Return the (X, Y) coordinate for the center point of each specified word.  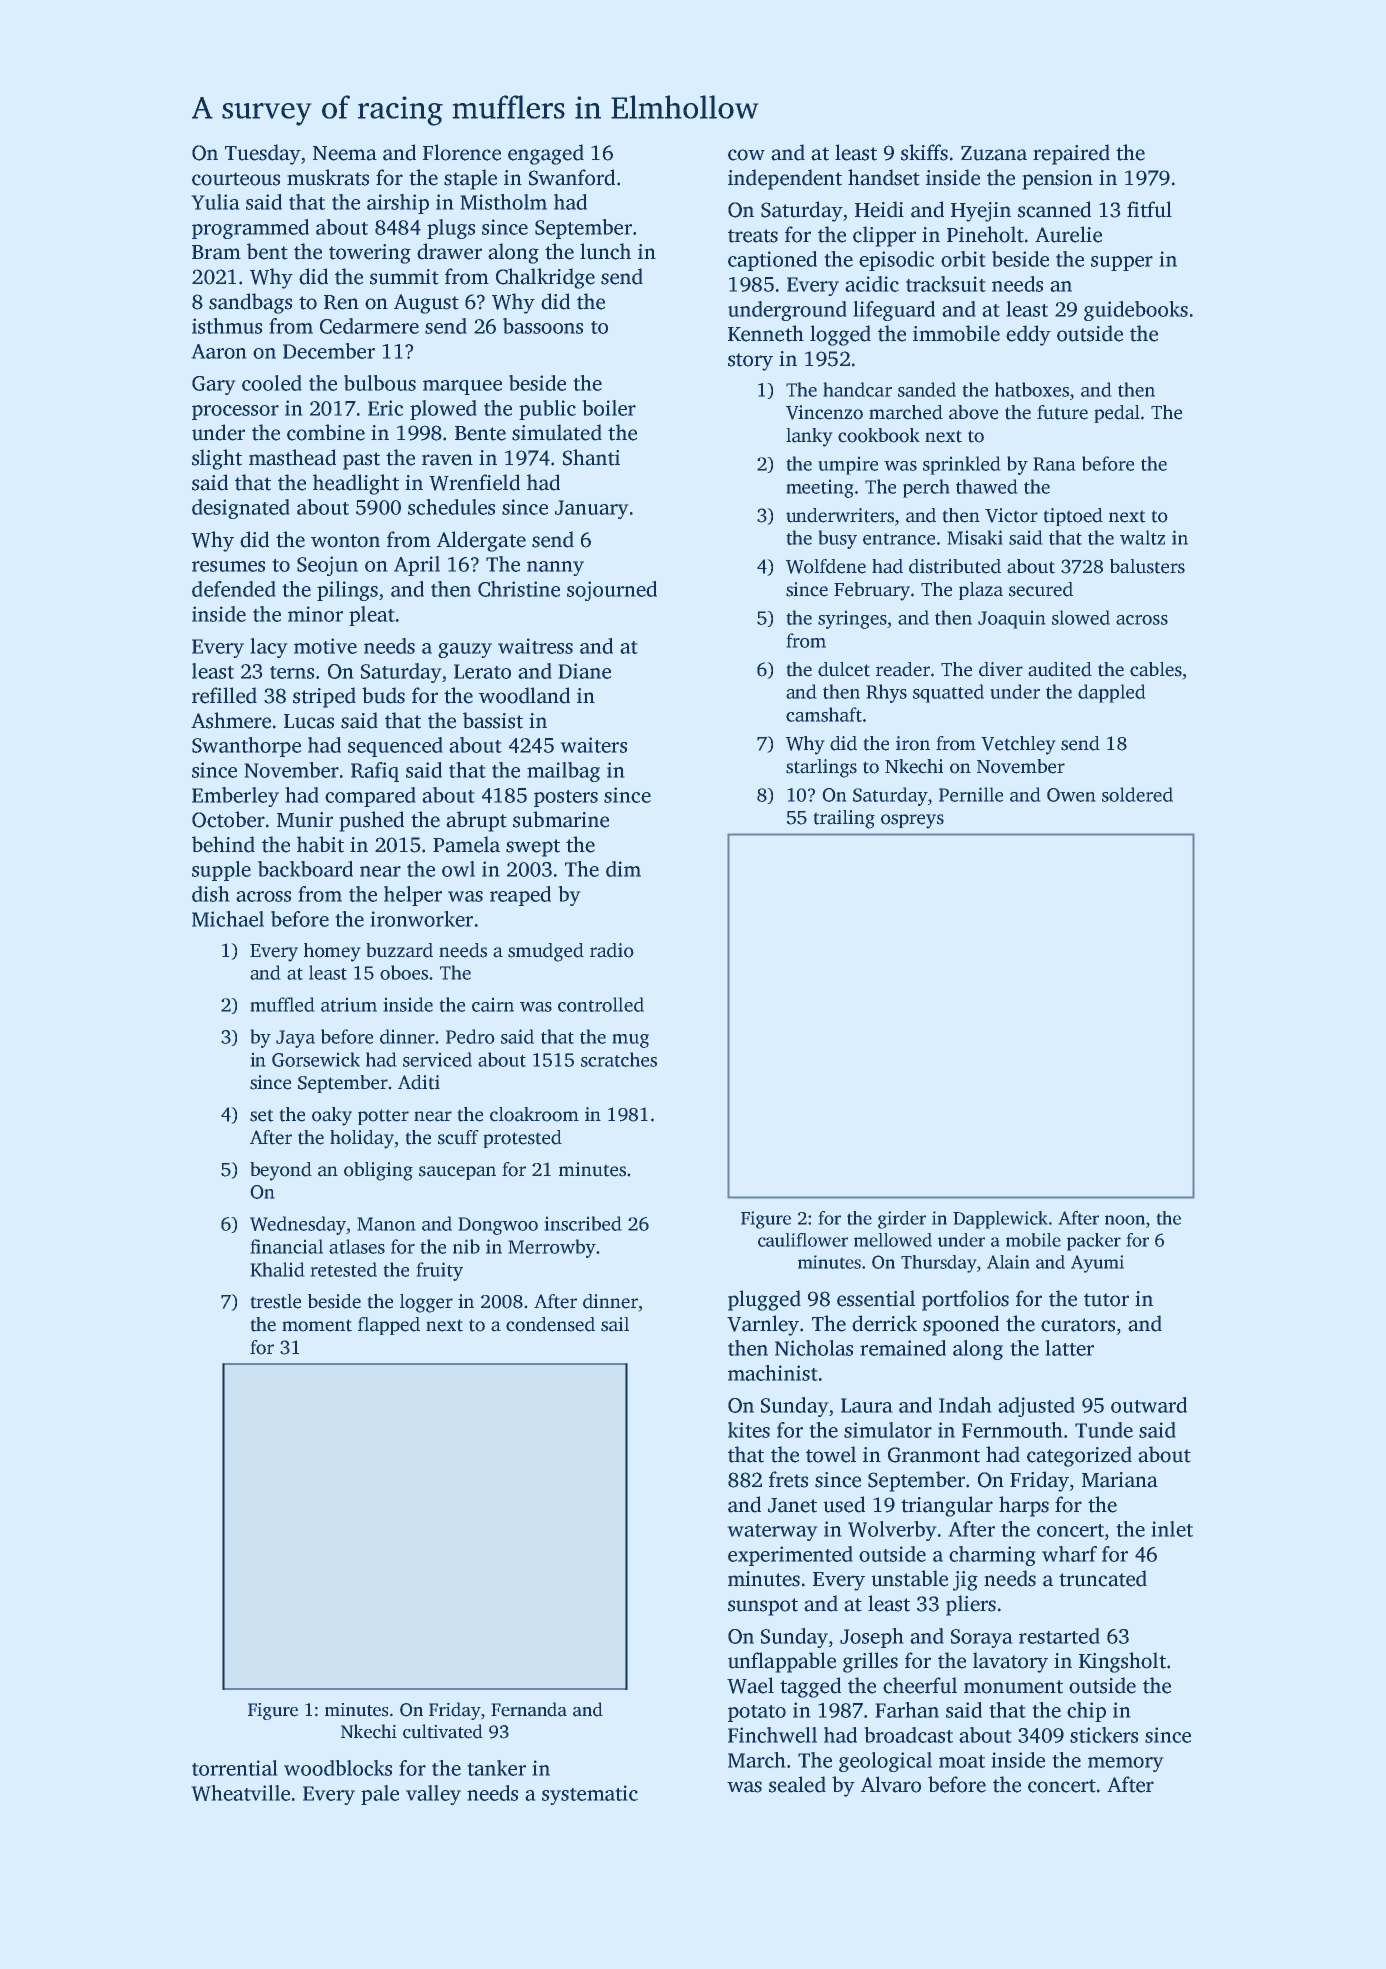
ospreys (912, 821)
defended (234, 589)
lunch (605, 251)
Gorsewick (316, 1059)
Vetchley (1018, 745)
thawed (987, 486)
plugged (764, 1300)
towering (370, 254)
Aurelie (1068, 234)
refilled (224, 695)
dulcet (844, 669)
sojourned (612, 591)
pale (380, 1795)
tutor (1106, 1300)
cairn (493, 1004)
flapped (389, 1326)
